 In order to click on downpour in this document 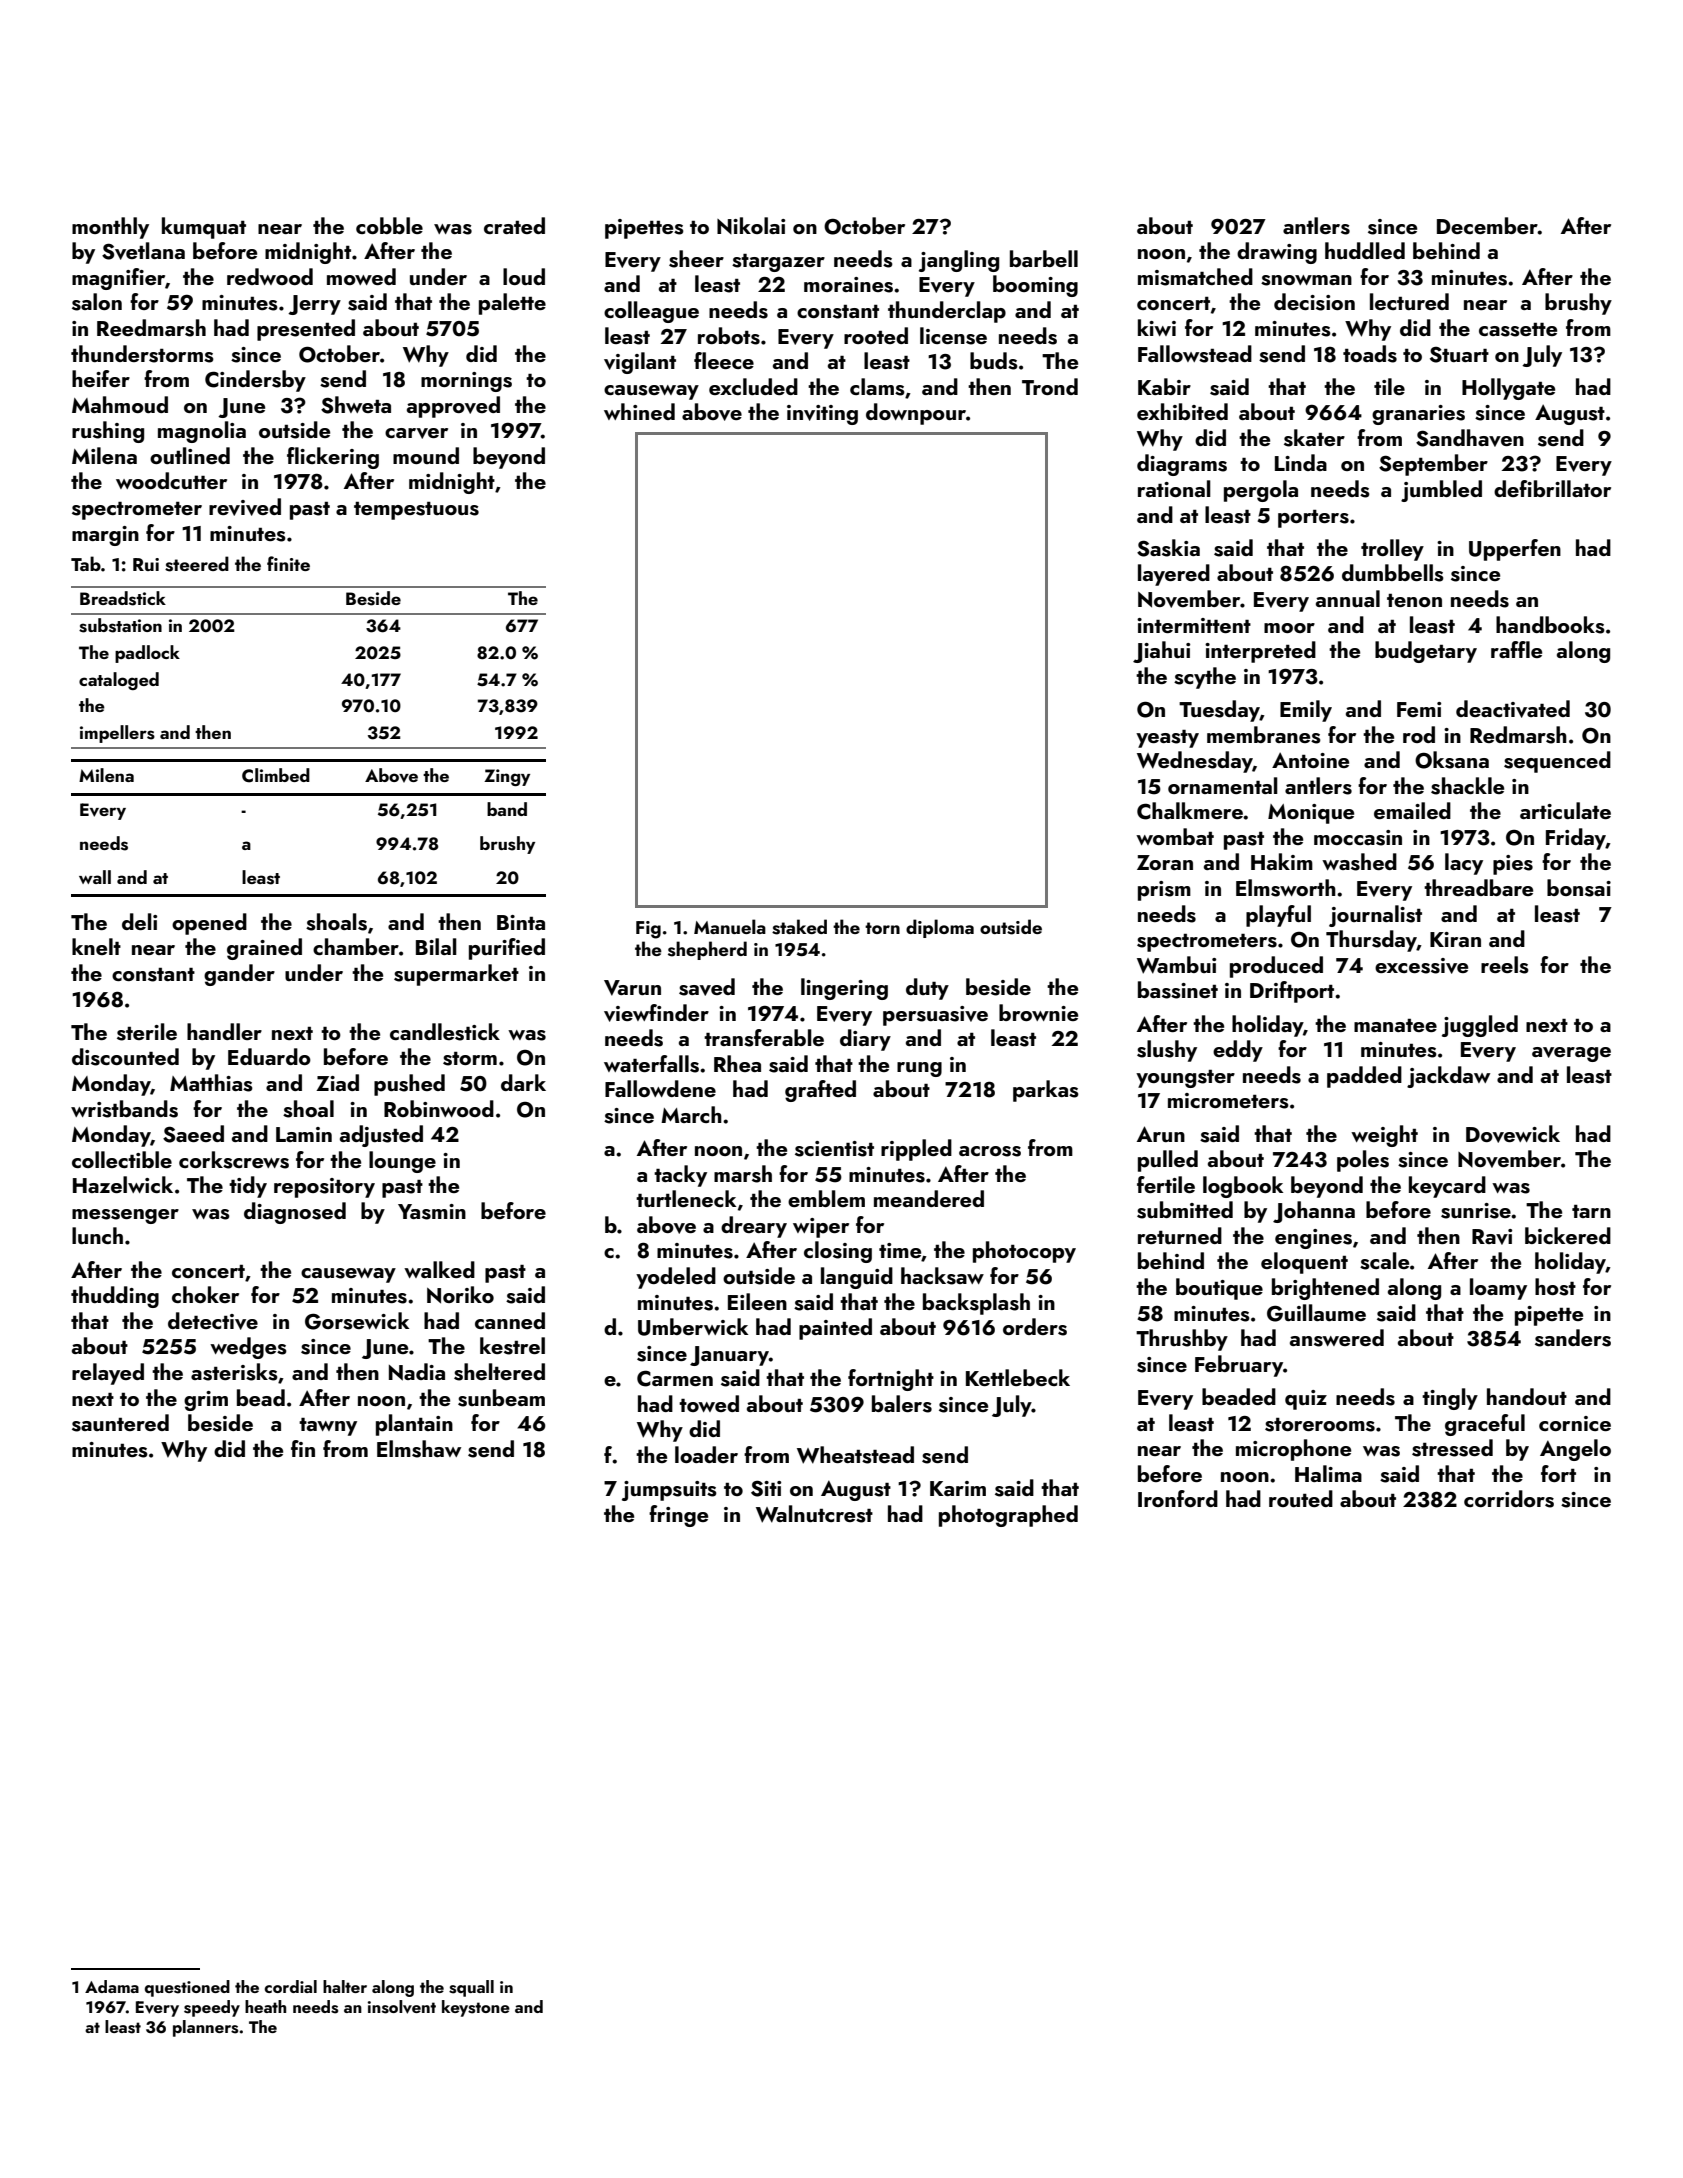, I will do `click(916, 414)`.
